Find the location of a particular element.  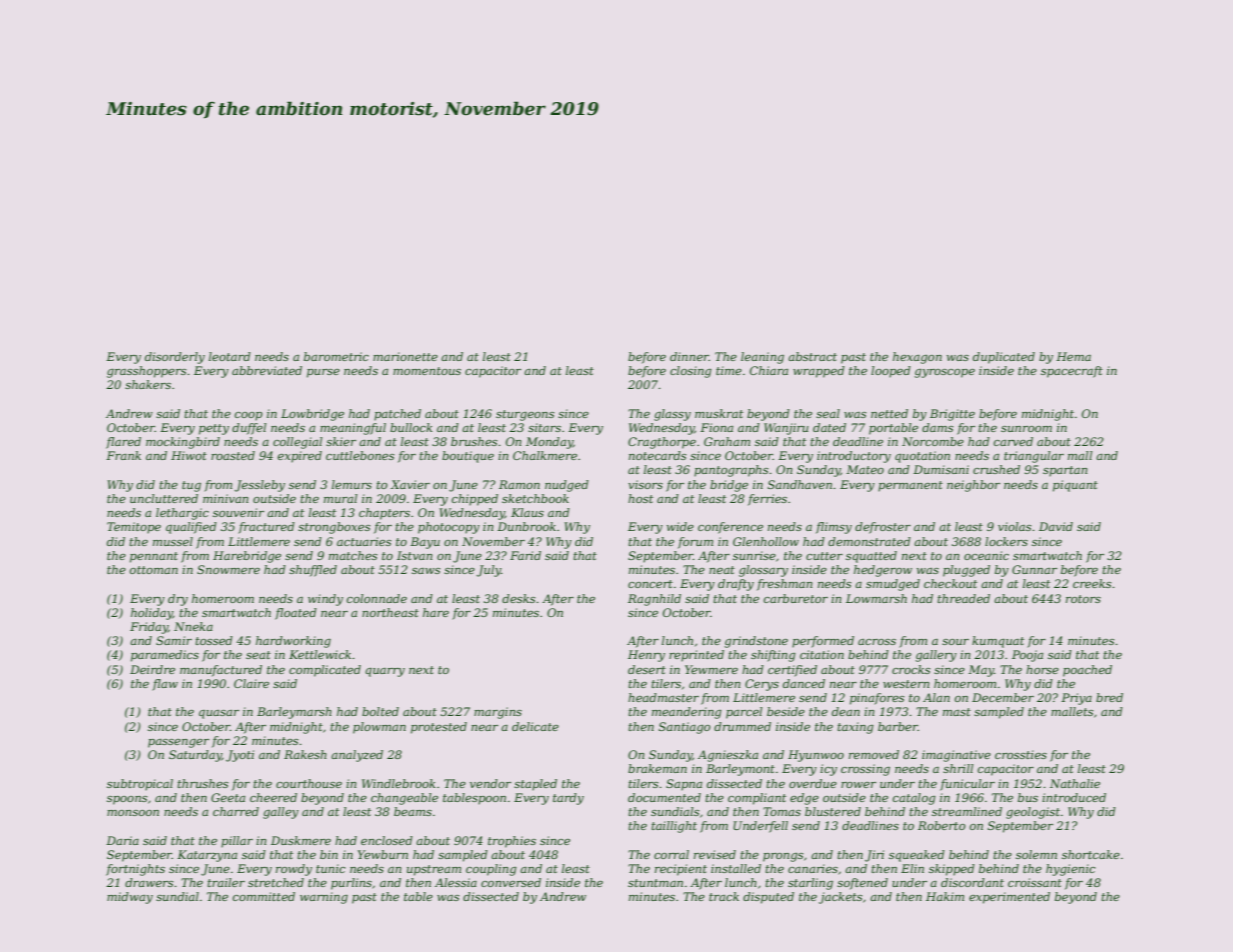

Pooja is located at coordinates (1027, 656).
